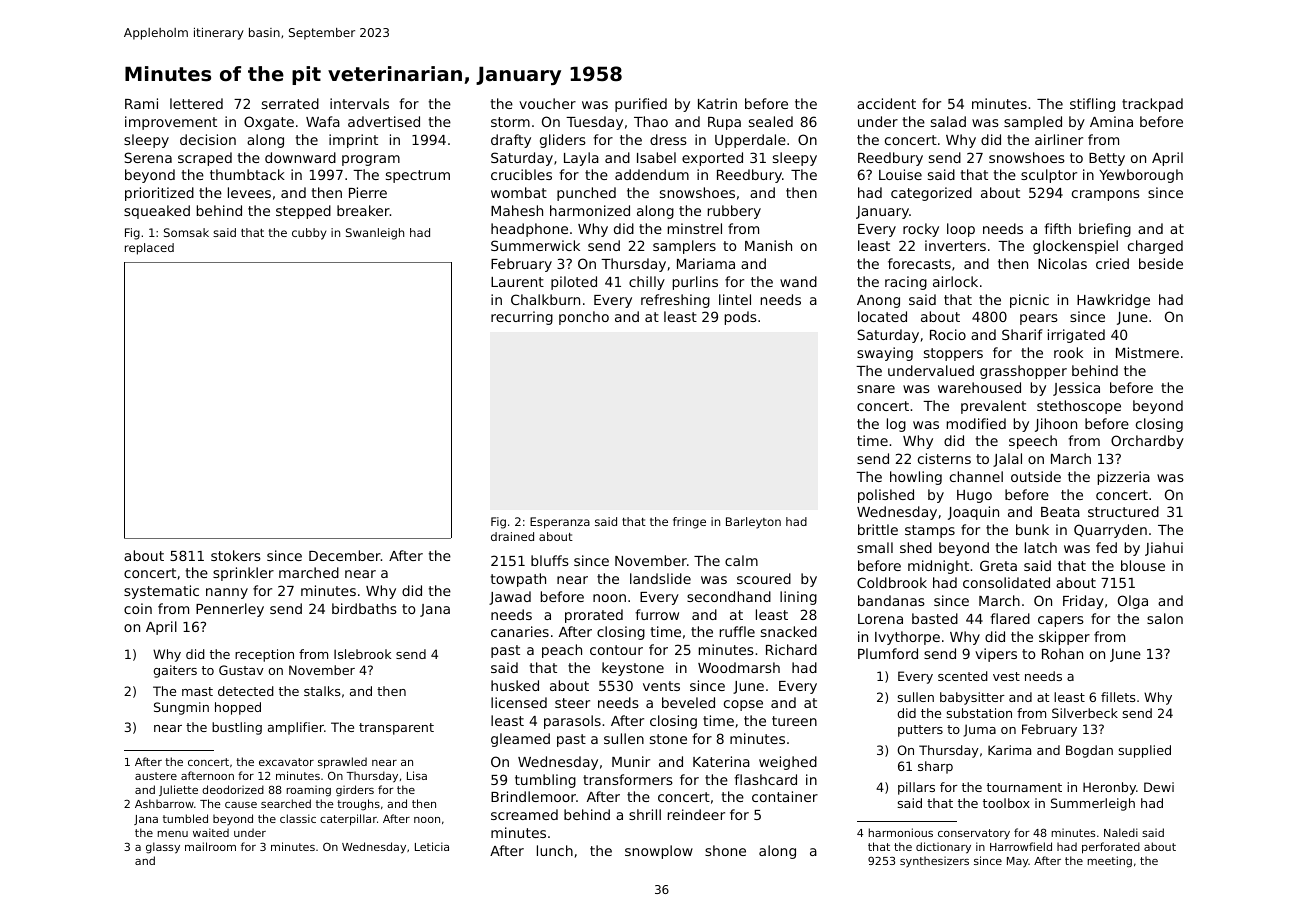 The image size is (1308, 924). What do you see at coordinates (581, 159) in the image?
I see `Layla` at bounding box center [581, 159].
